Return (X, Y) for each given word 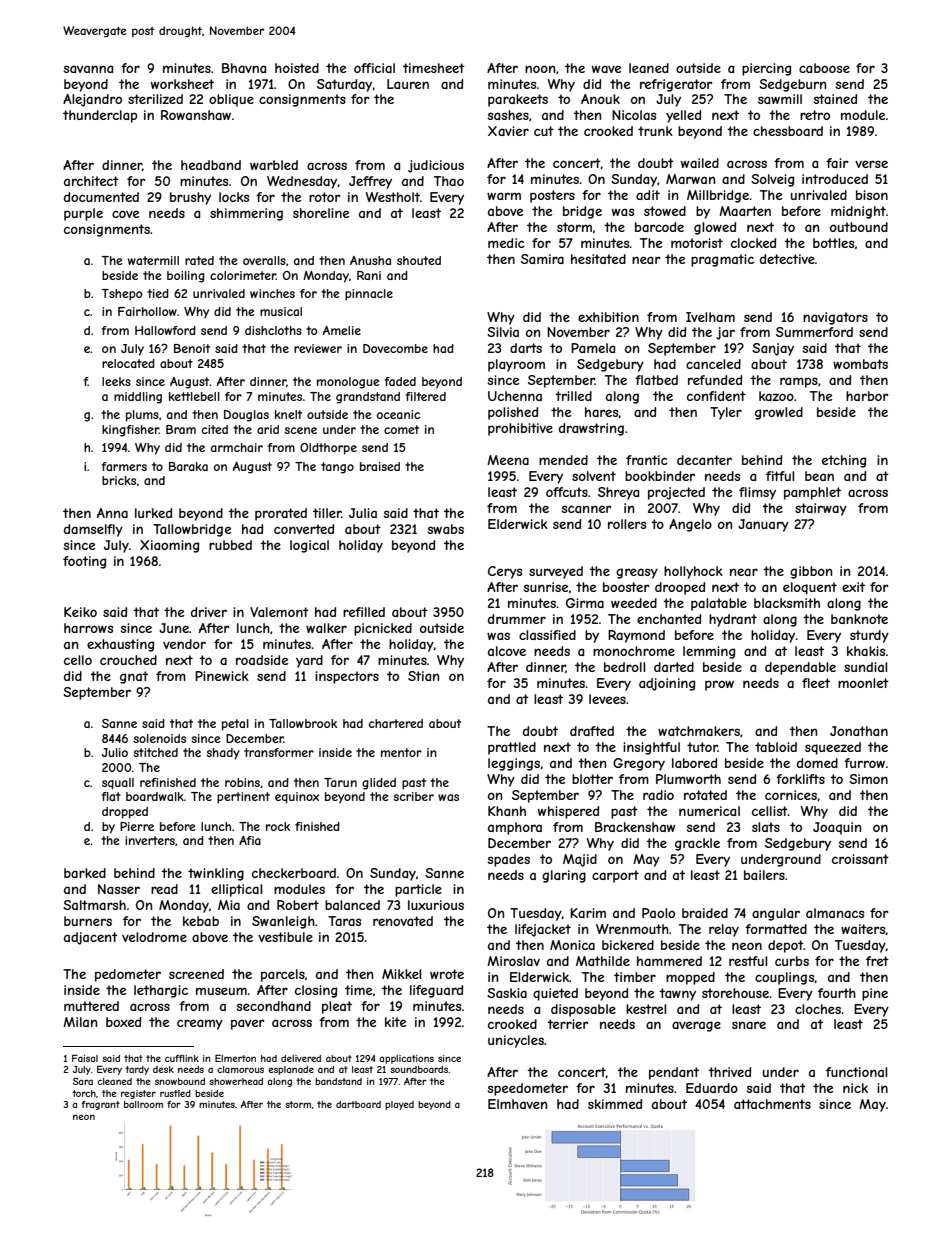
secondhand (274, 1006)
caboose (824, 68)
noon (540, 69)
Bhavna (244, 68)
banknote (859, 619)
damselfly (93, 530)
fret (877, 961)
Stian (423, 676)
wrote (447, 974)
